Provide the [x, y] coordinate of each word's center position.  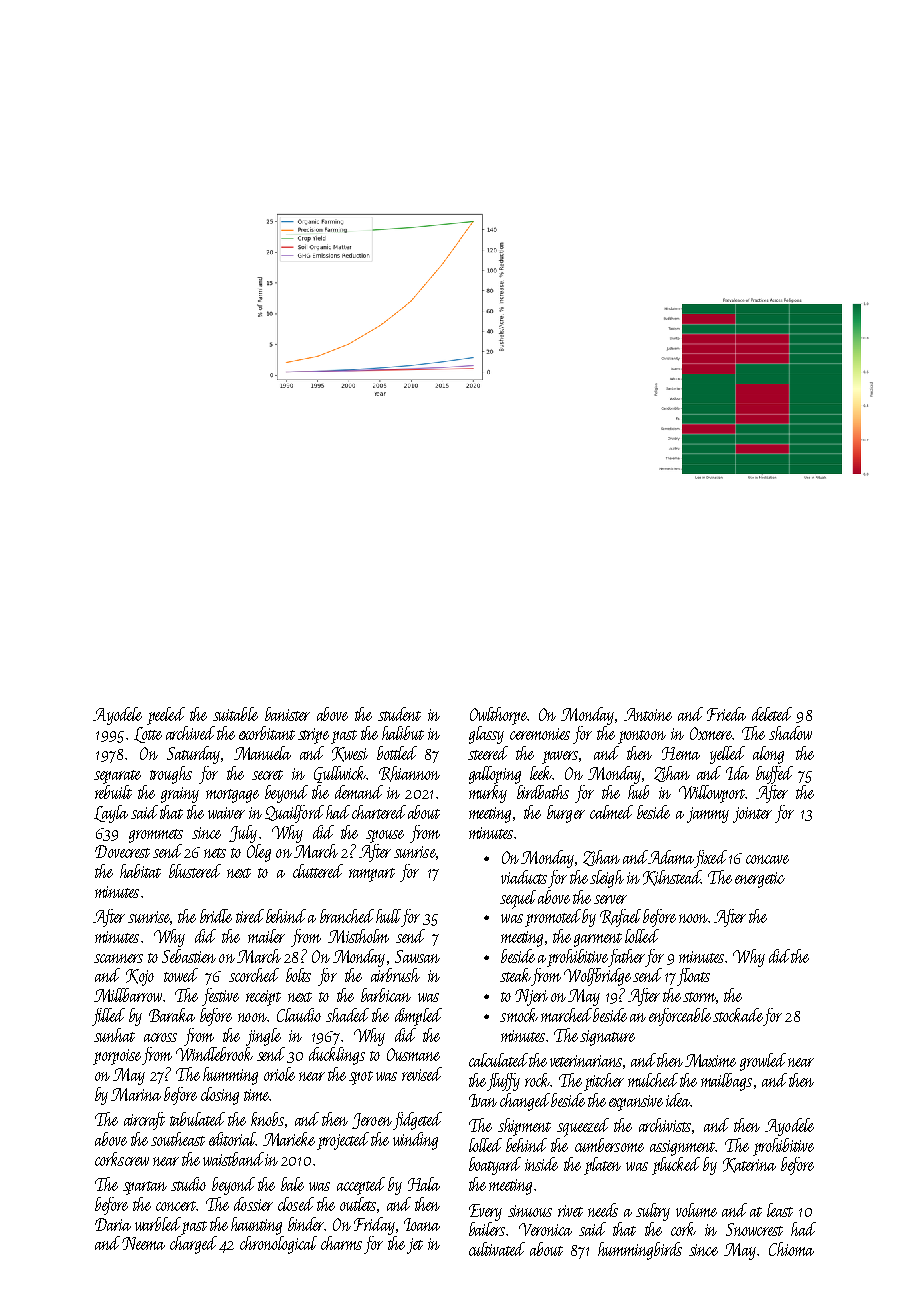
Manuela [262, 753]
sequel [518, 899]
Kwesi [350, 754]
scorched [254, 975]
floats [693, 977]
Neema [143, 1243]
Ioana [422, 1224]
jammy [708, 815]
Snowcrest [754, 1229]
